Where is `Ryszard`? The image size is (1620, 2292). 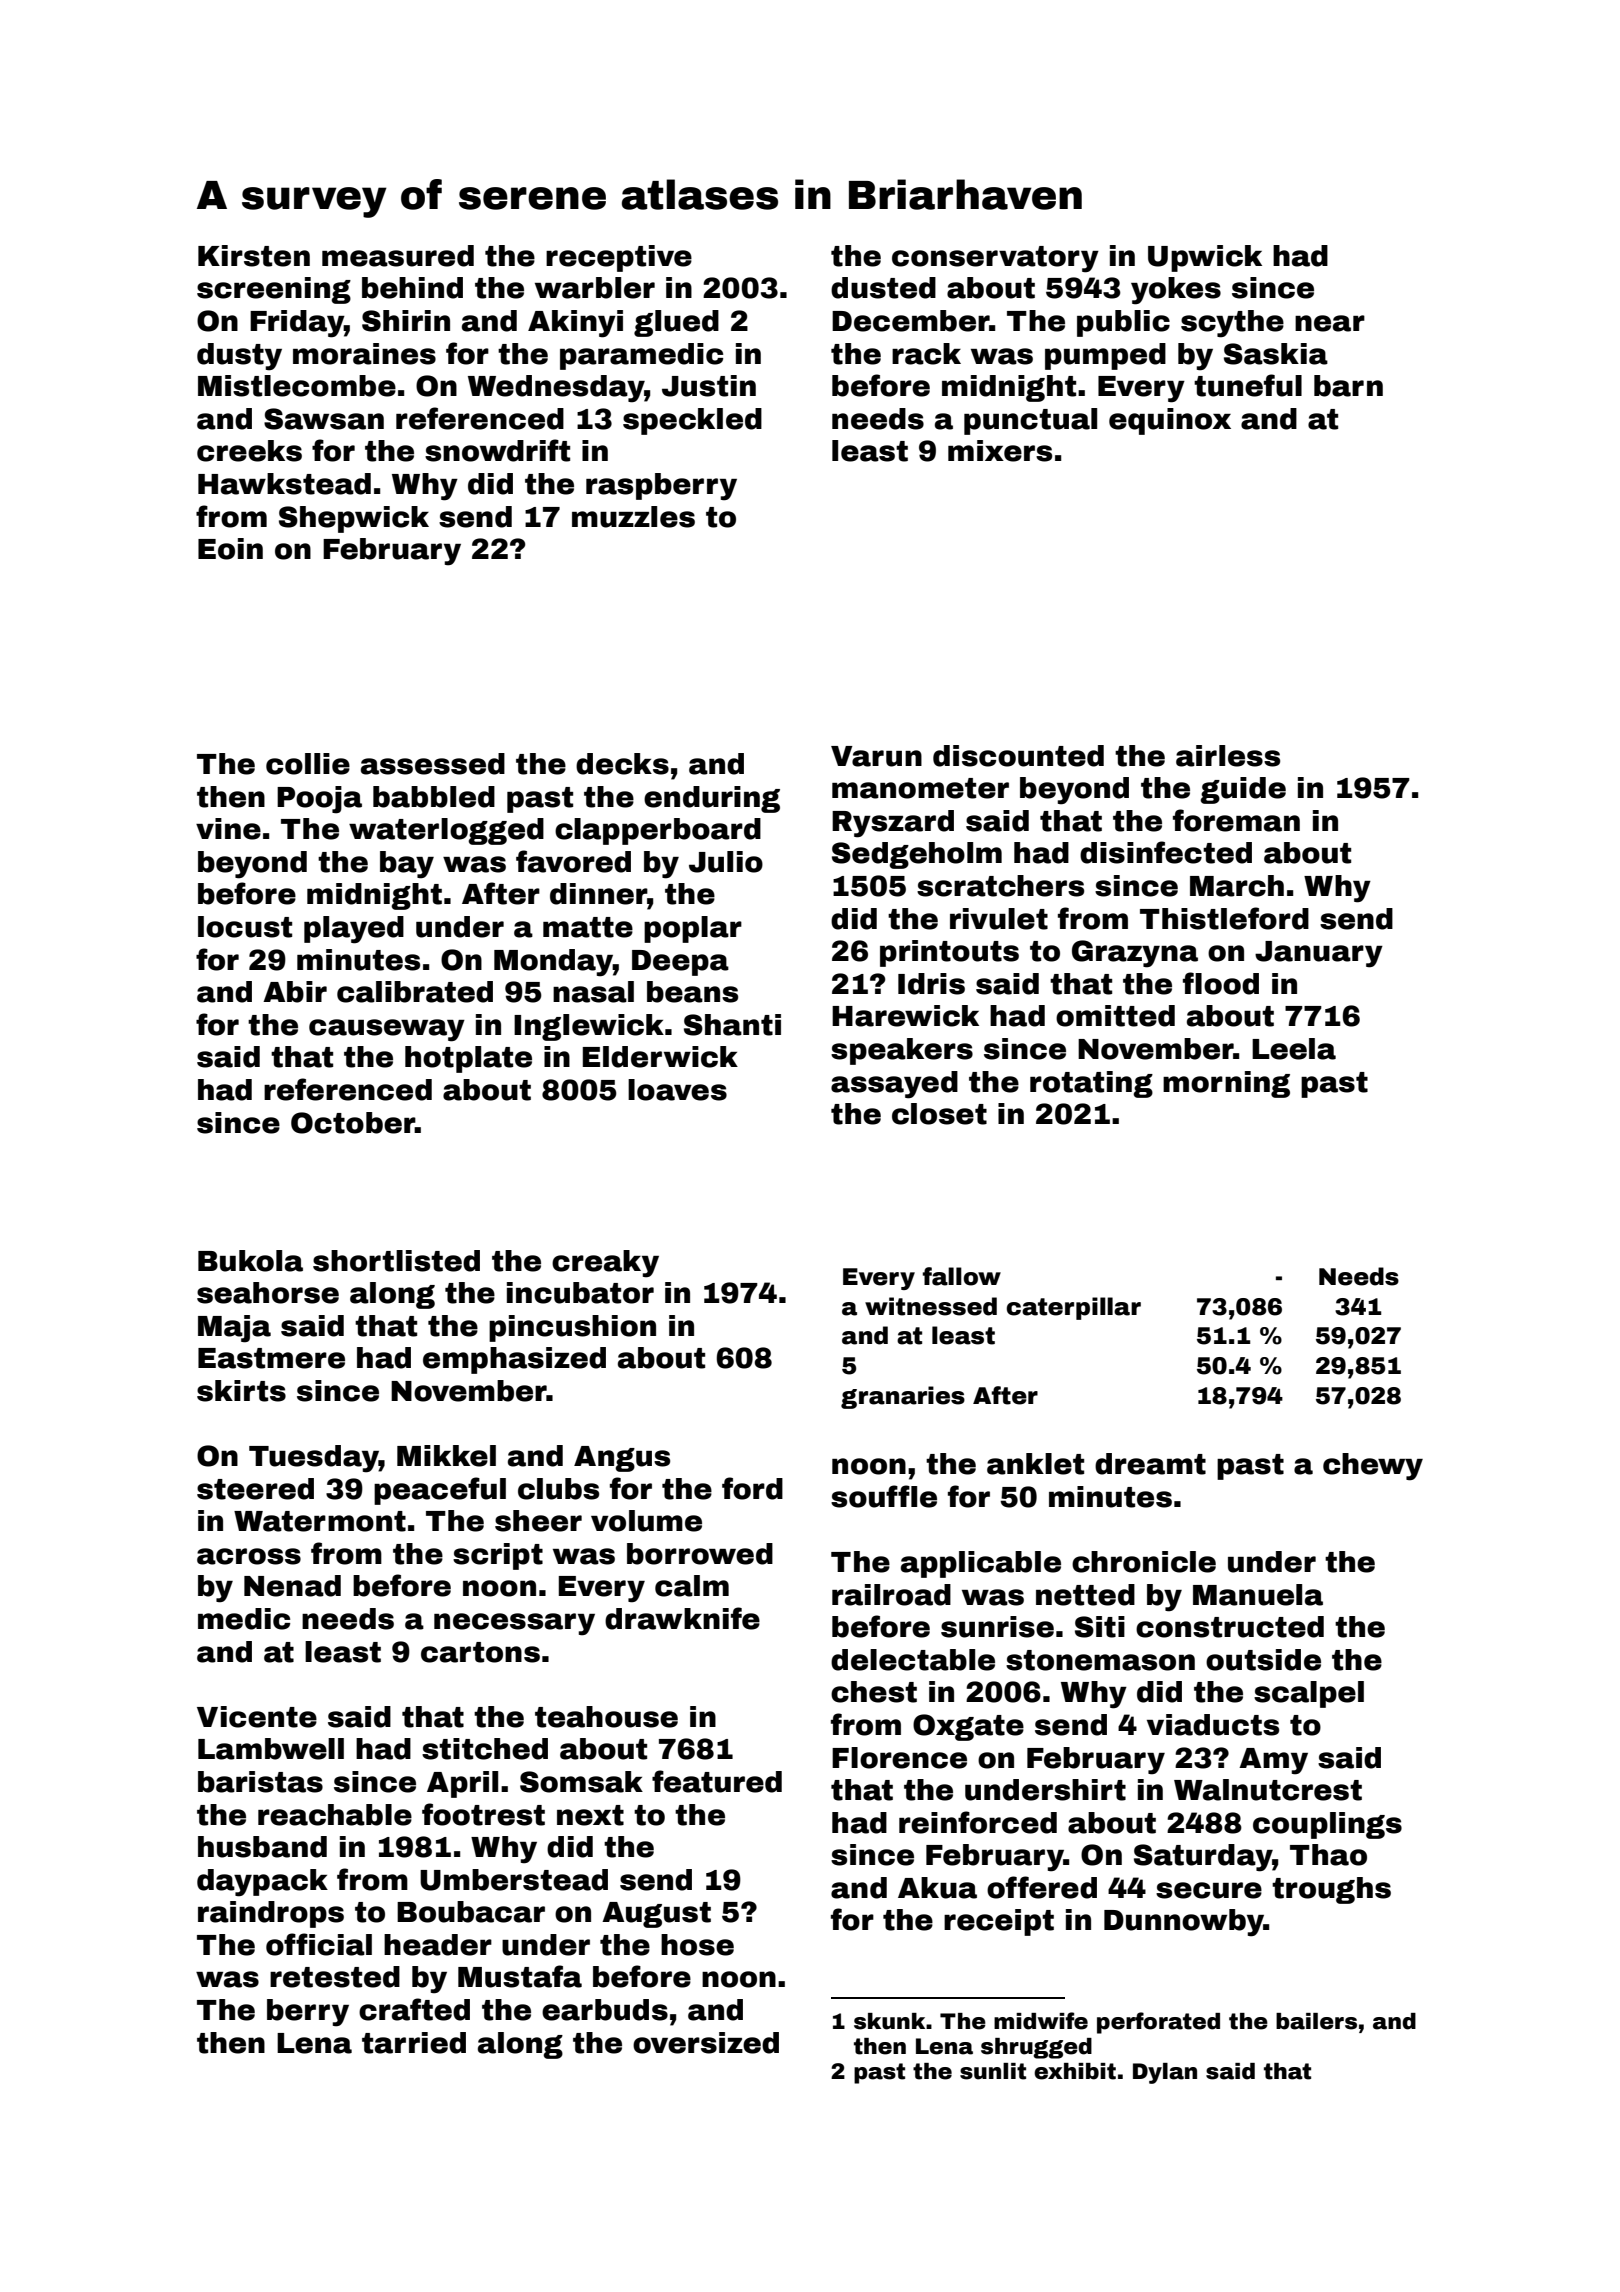
Ryszard is located at coordinates (893, 824).
